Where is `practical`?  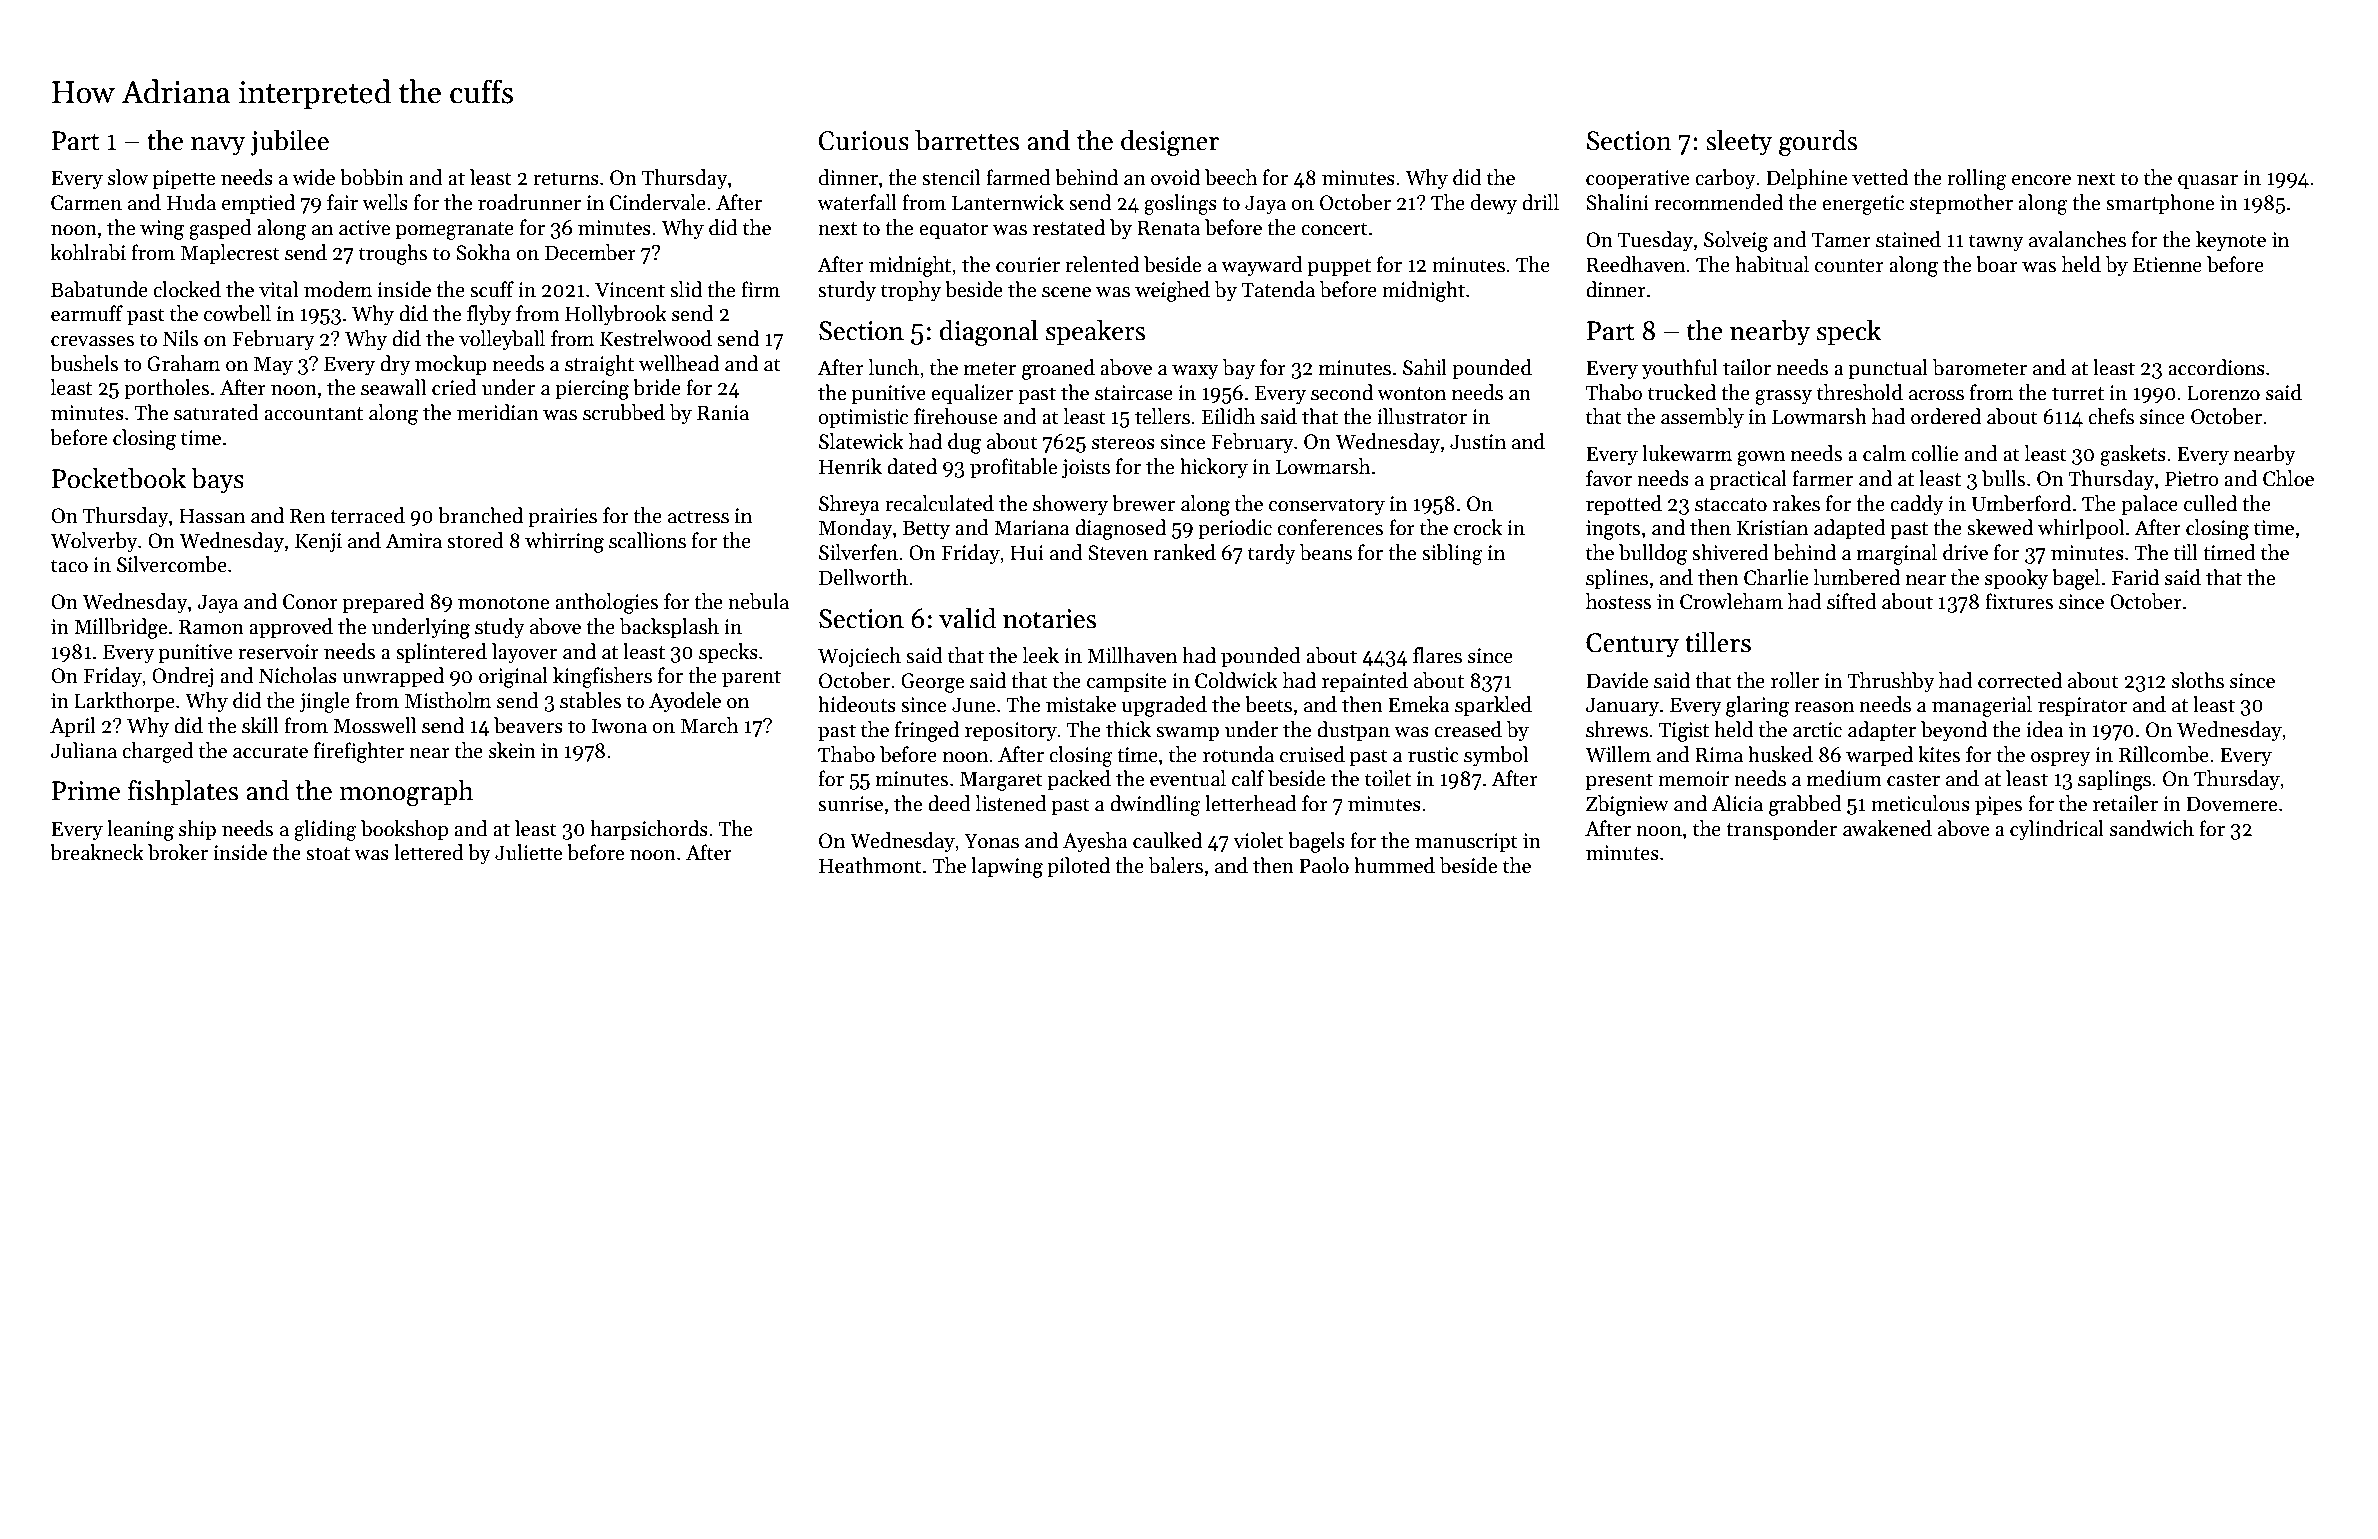
practical is located at coordinates (1748, 480).
